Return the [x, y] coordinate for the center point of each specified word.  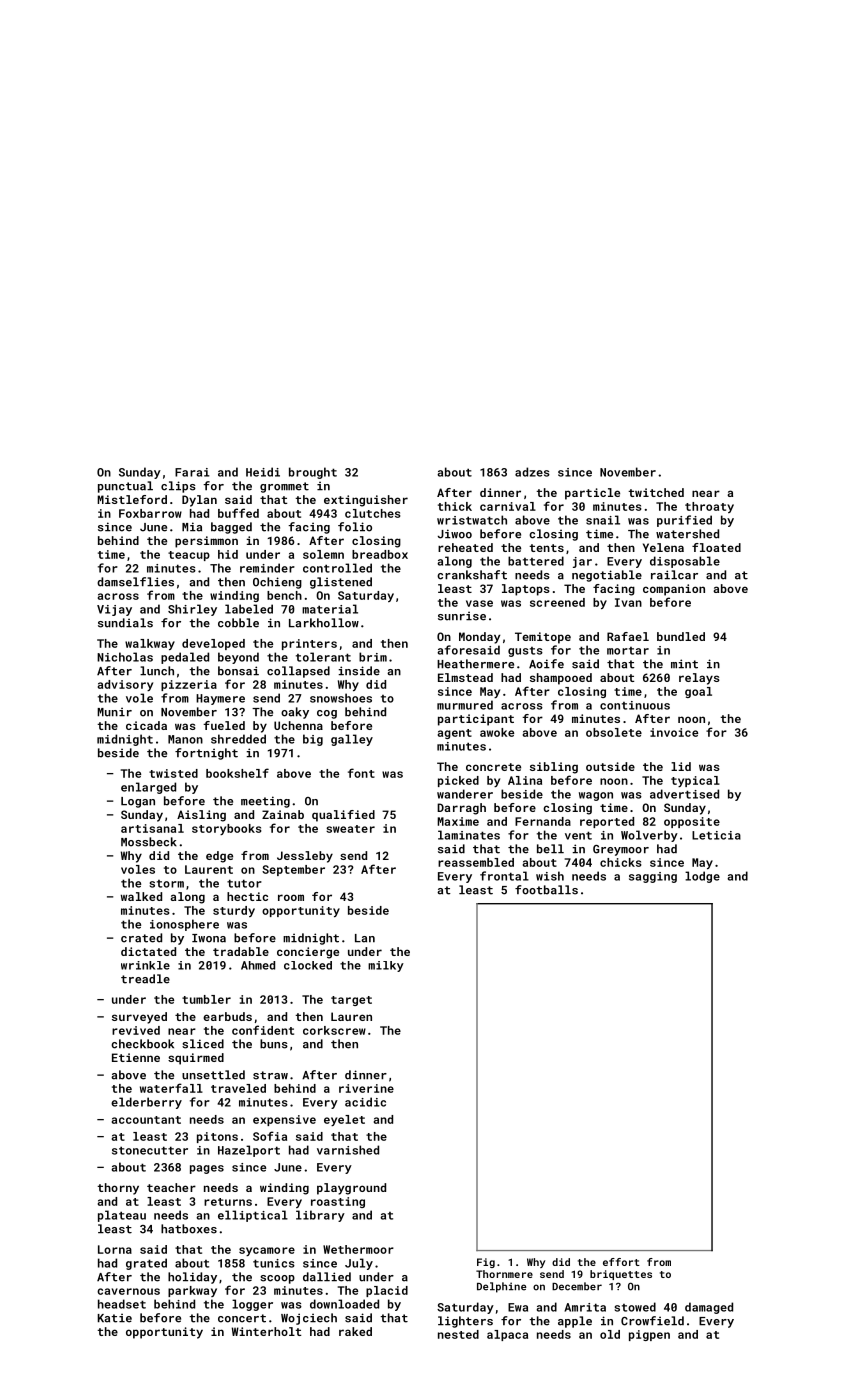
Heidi [263, 472]
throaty [709, 507]
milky [386, 966]
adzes [532, 472]
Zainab [283, 814]
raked [355, 1331]
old [610, 1334]
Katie [115, 1318]
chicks [621, 862]
